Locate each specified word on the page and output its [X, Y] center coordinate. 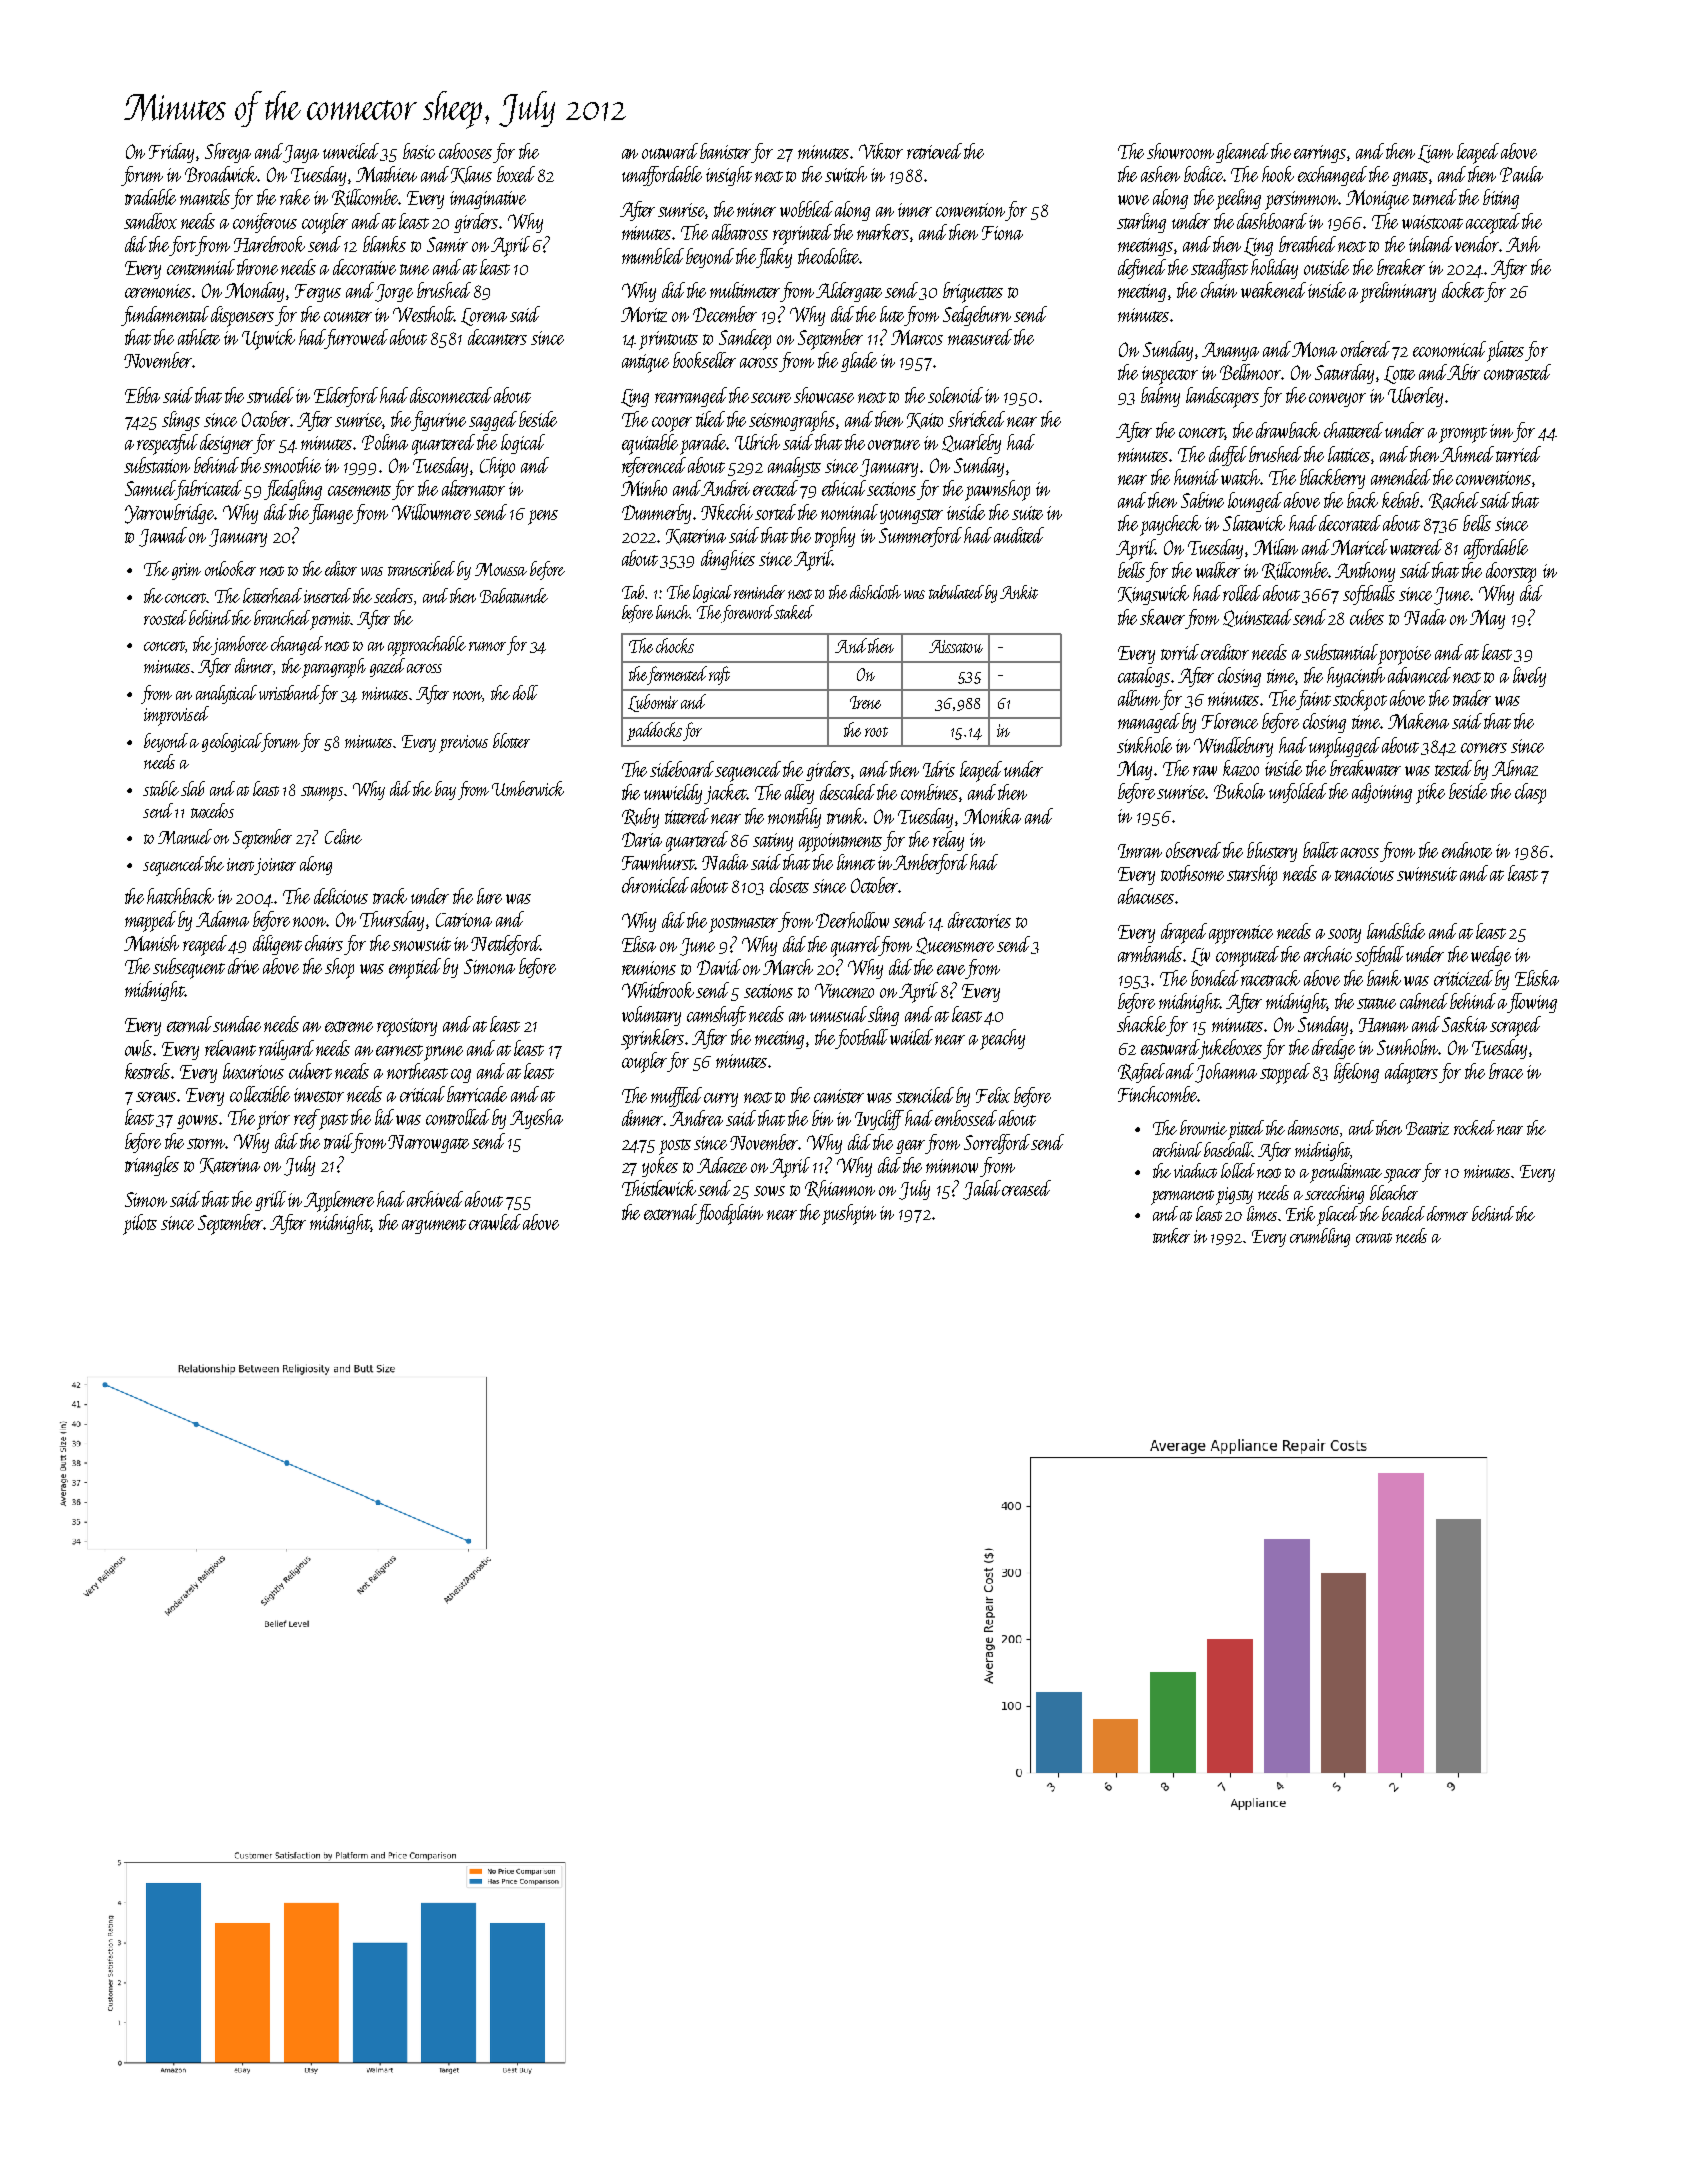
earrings [1321, 154]
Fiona [1002, 233]
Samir [447, 244]
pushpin [849, 1214]
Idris [939, 769]
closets [789, 885]
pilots [140, 1224]
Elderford [346, 397]
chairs [324, 943]
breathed [1307, 244]
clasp [1530, 793]
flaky [774, 258]
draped [1184, 933]
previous [463, 744]
